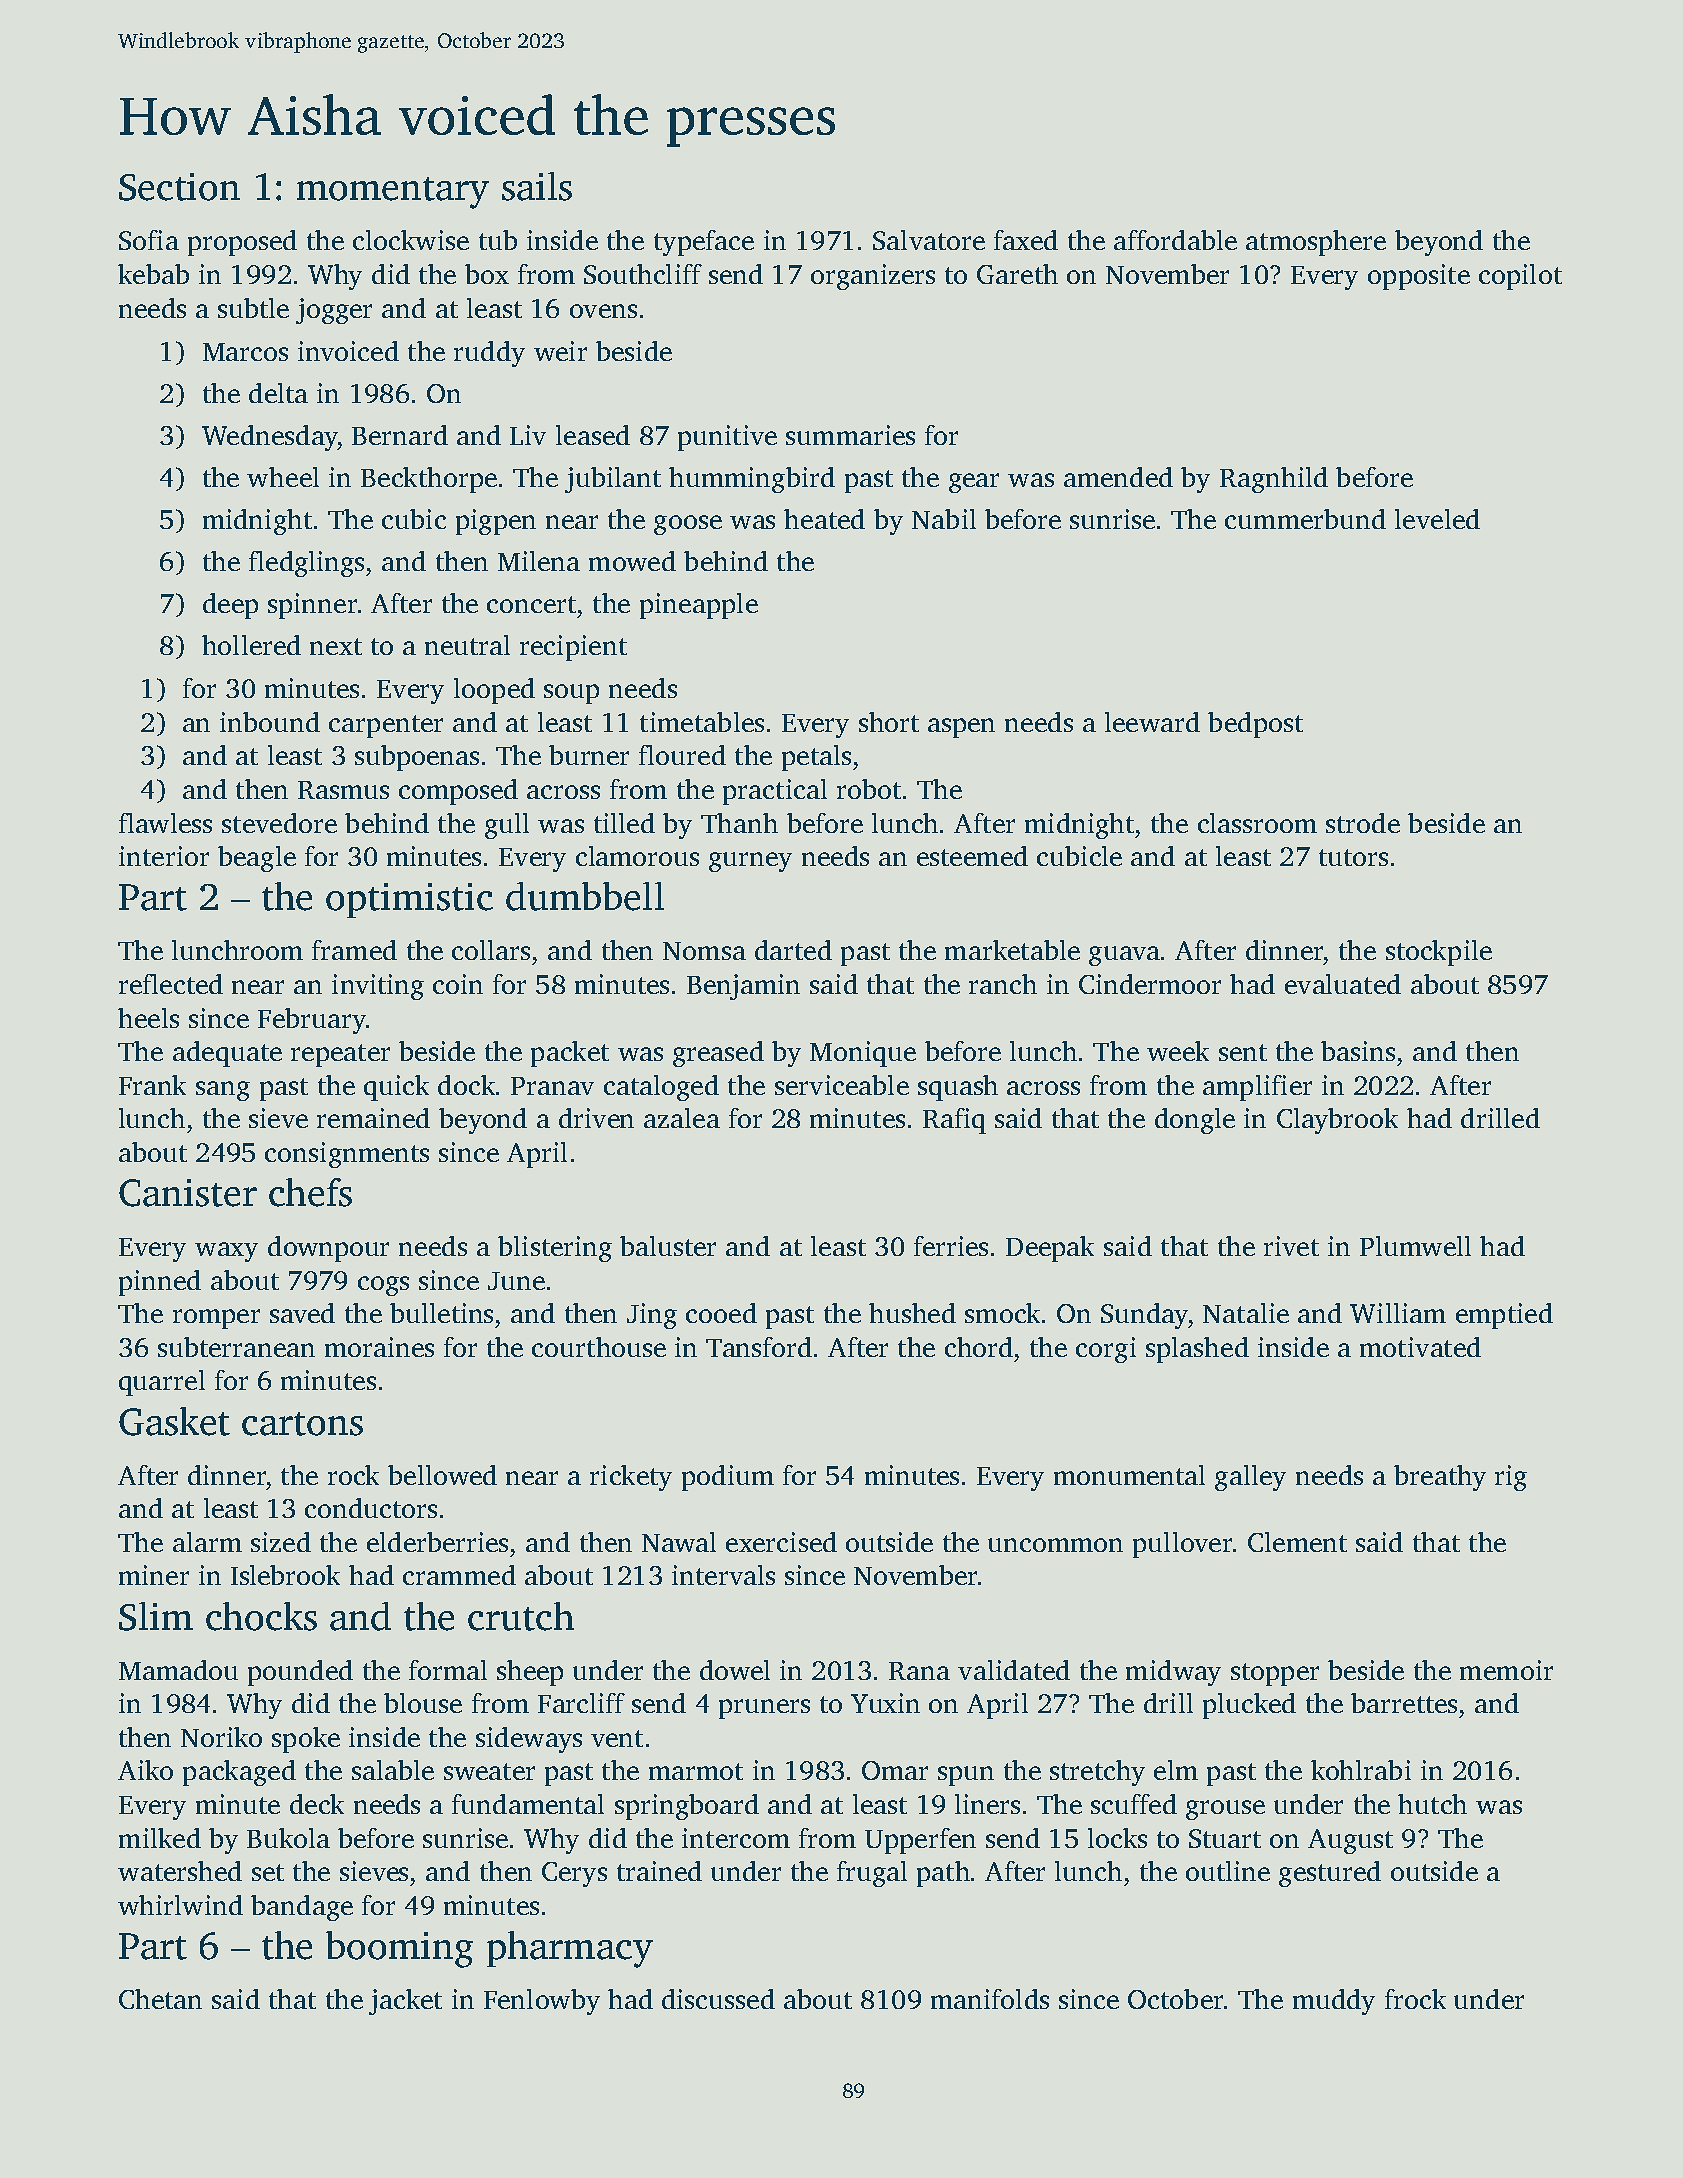  Describe the element at coordinates (251, 645) in the screenshot. I see `hollered` at that location.
